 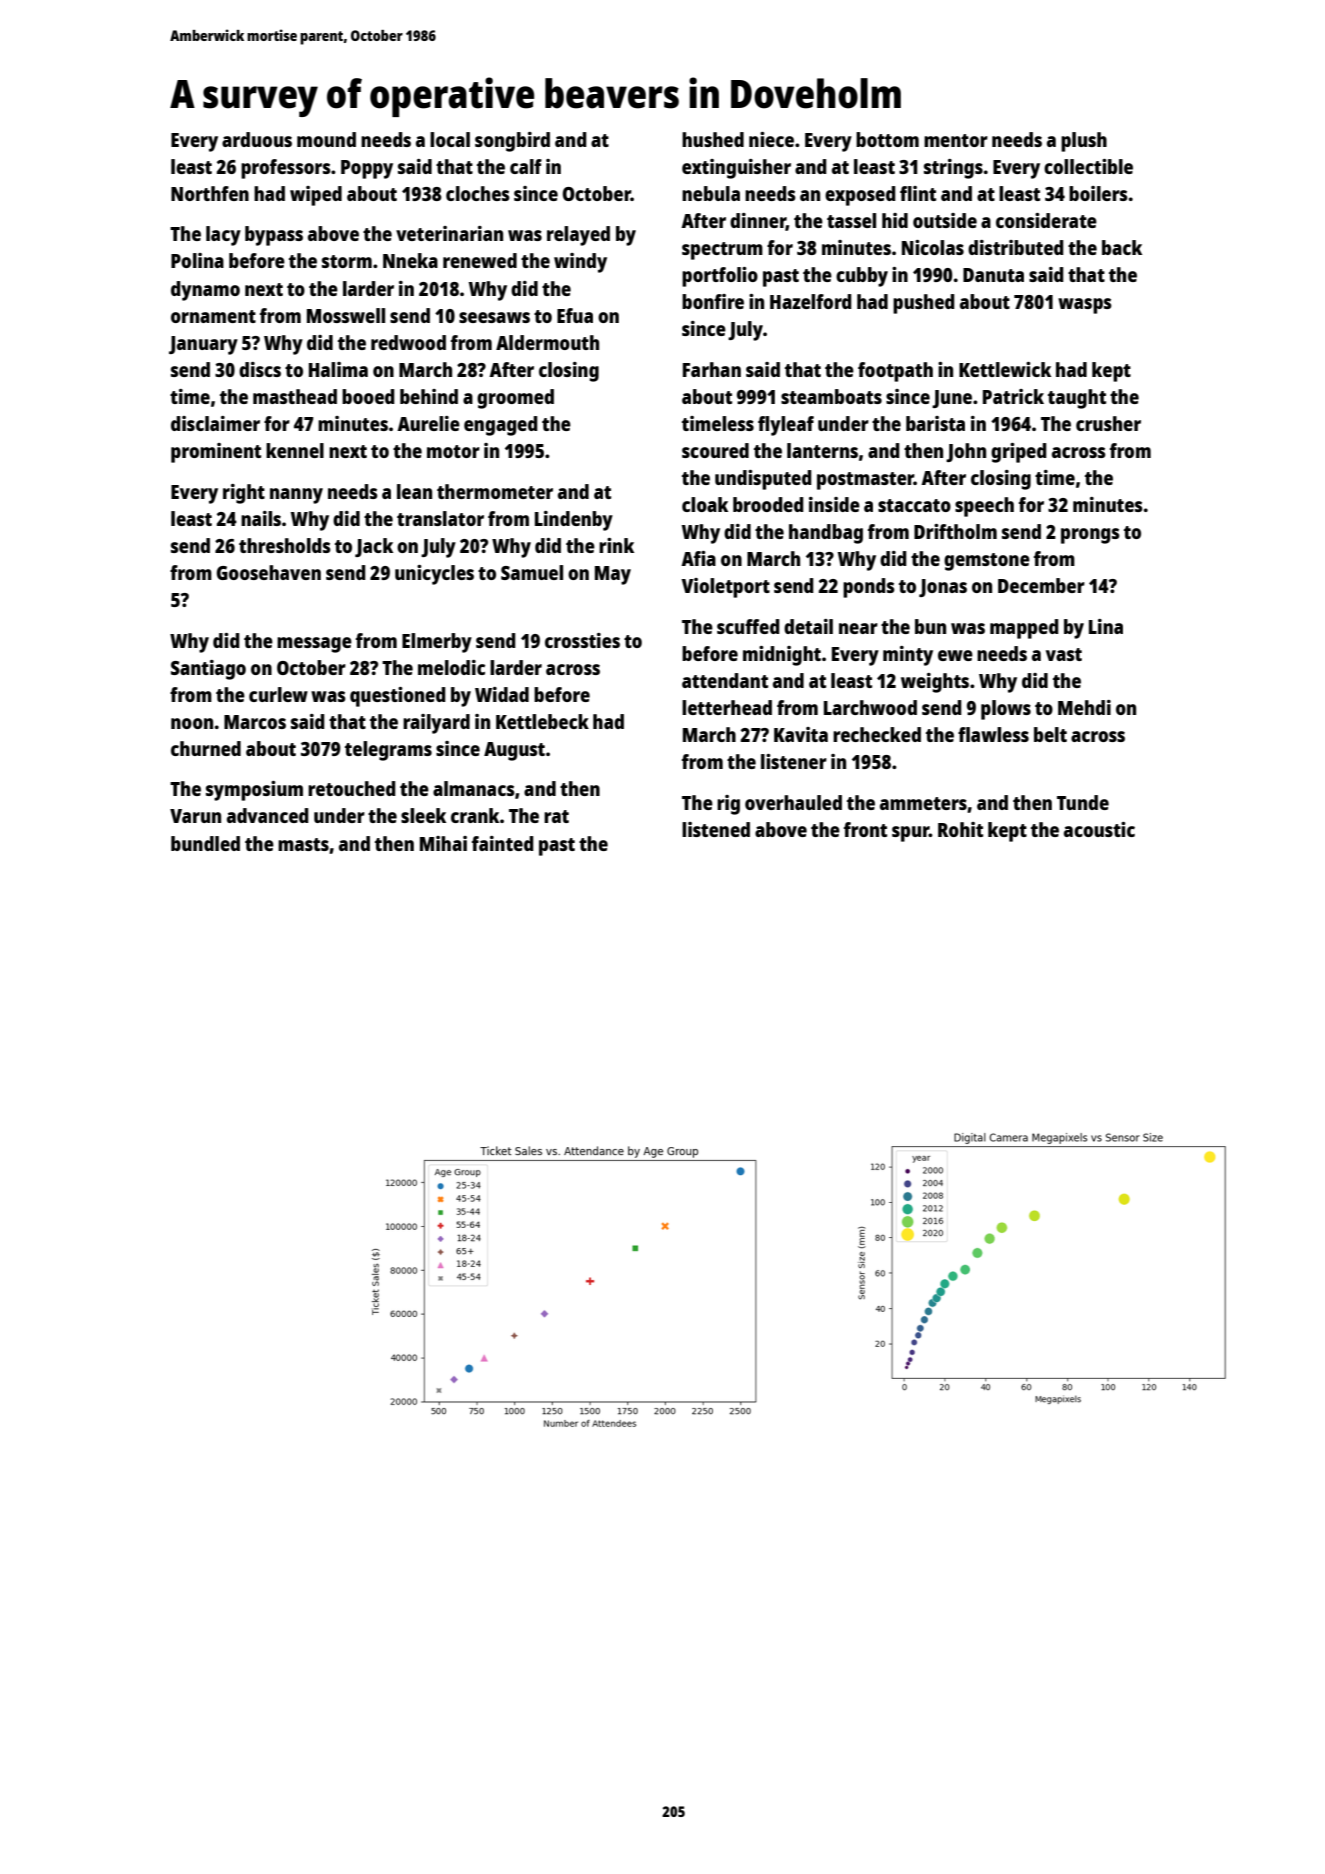 What do you see at coordinates (955, 531) in the screenshot?
I see `Driftholm` at bounding box center [955, 531].
